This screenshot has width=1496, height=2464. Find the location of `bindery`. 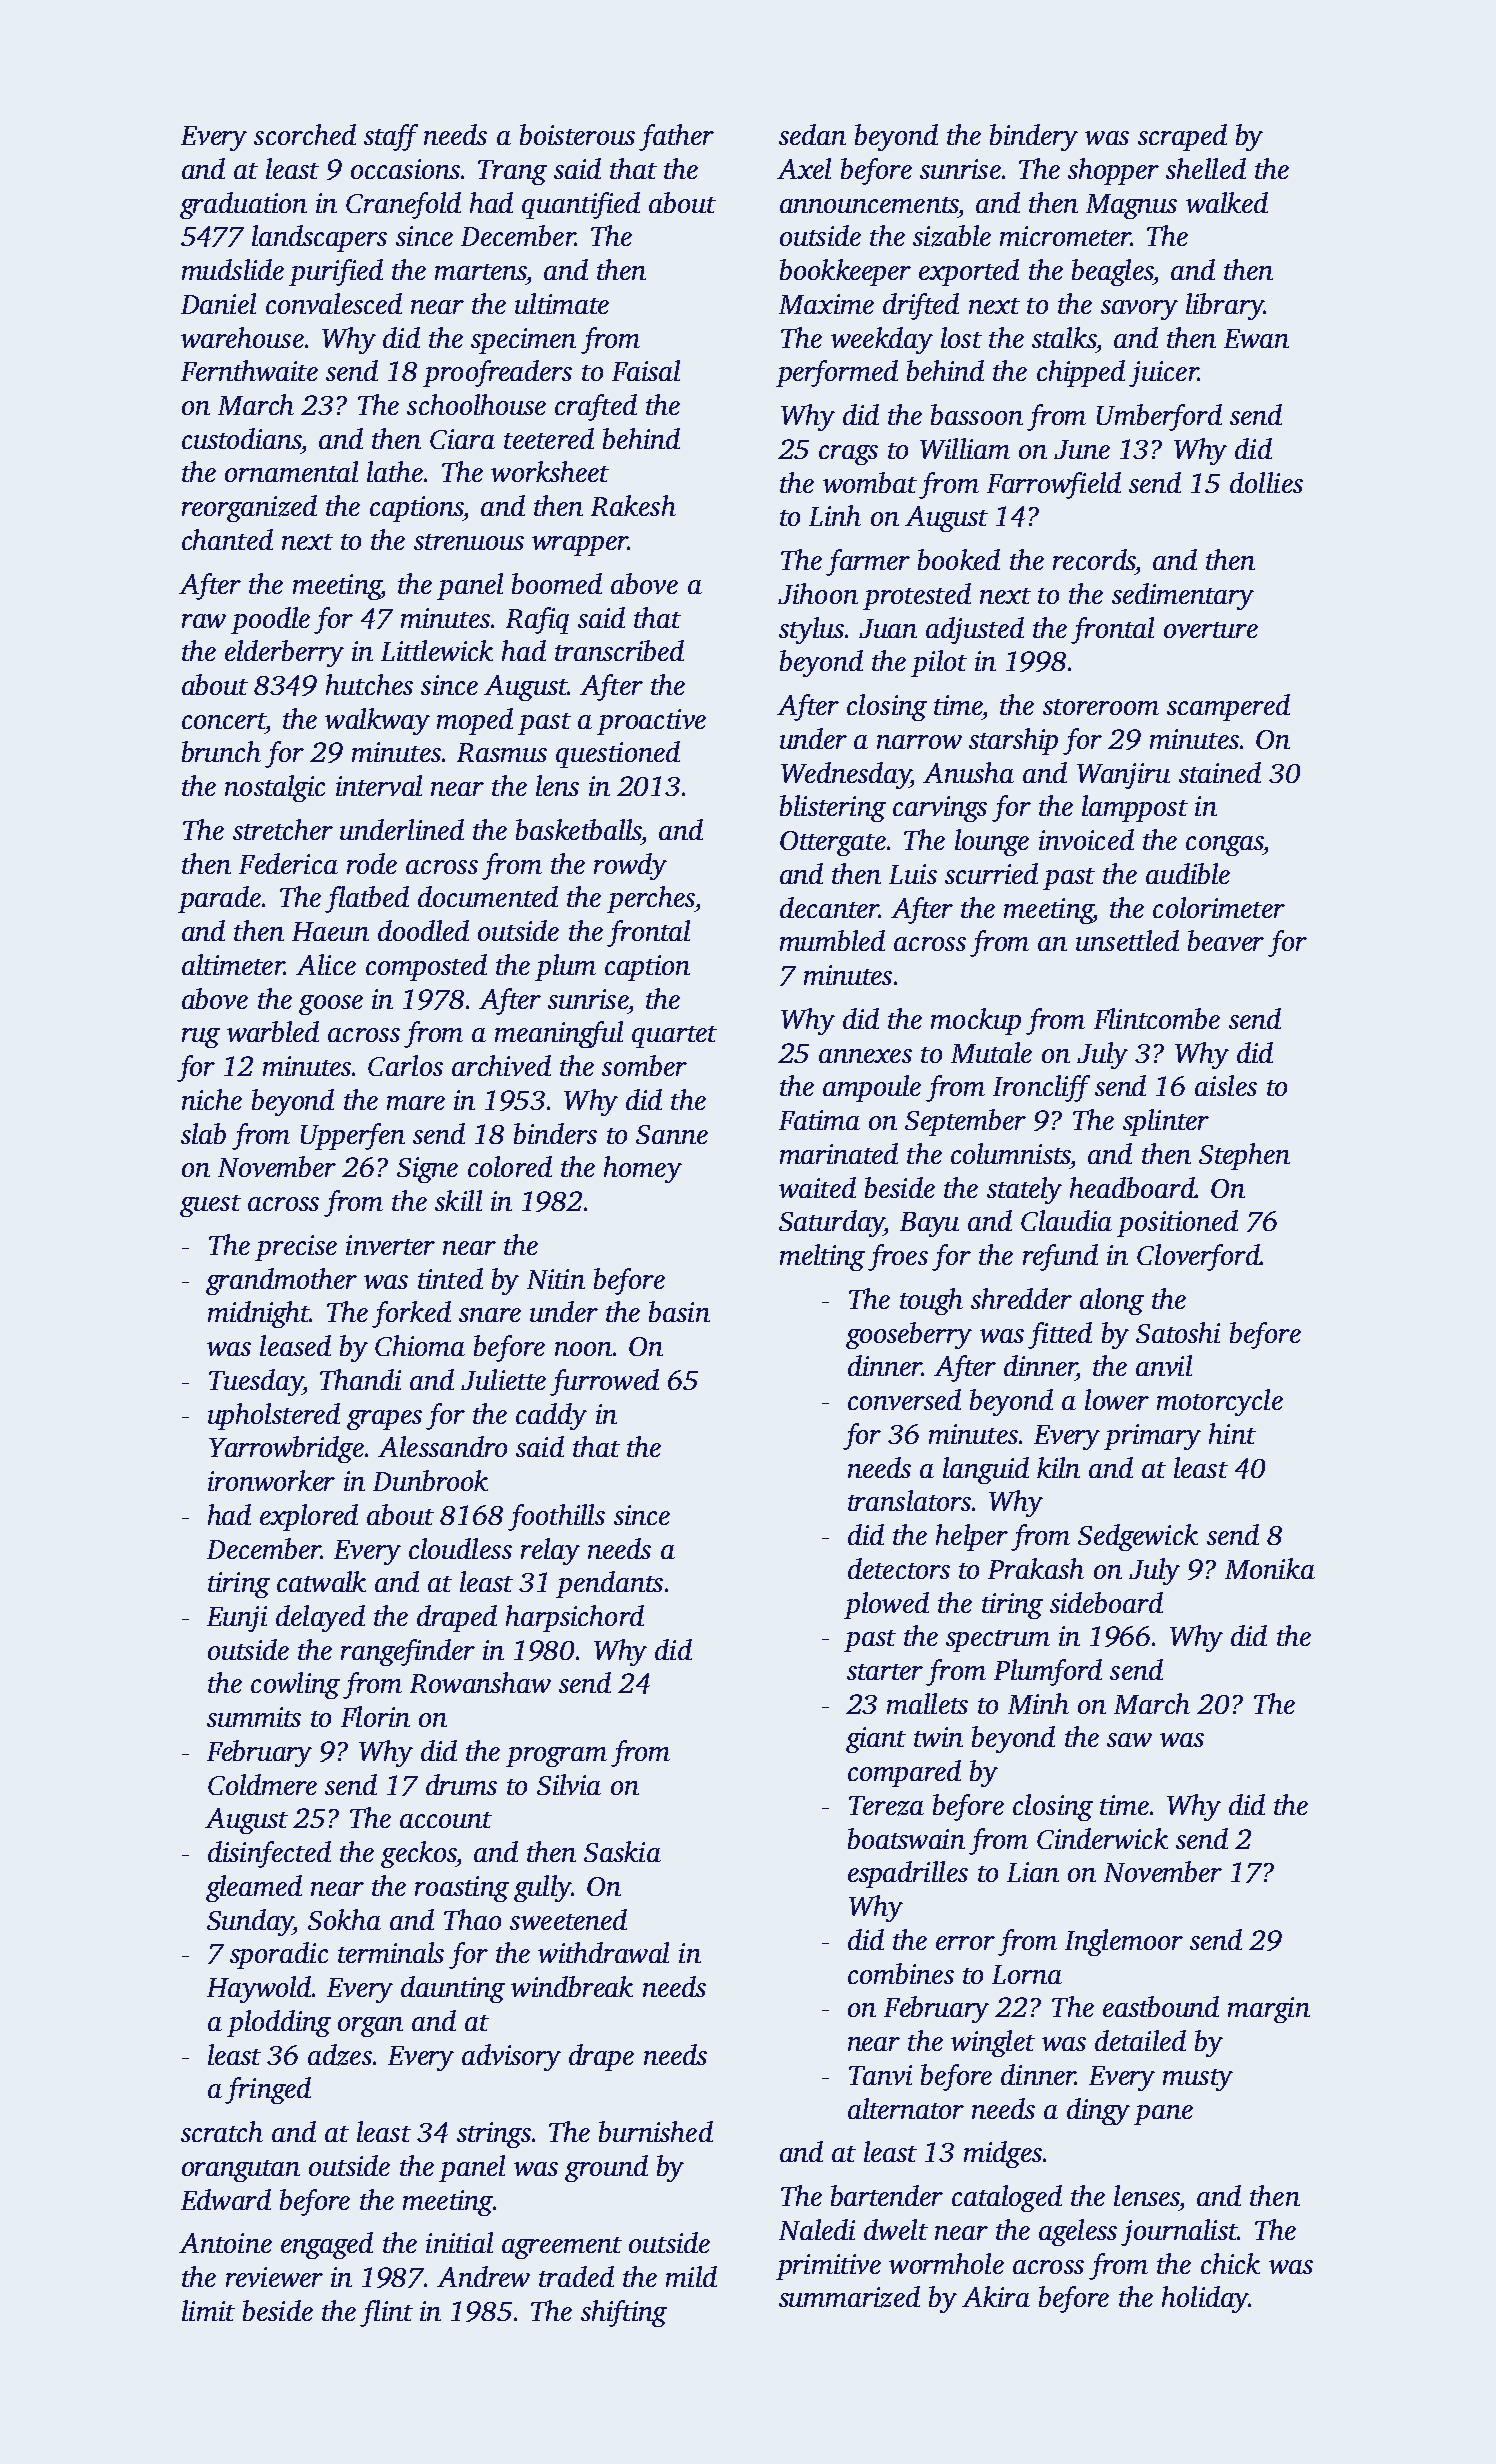

bindery is located at coordinates (1034, 137).
